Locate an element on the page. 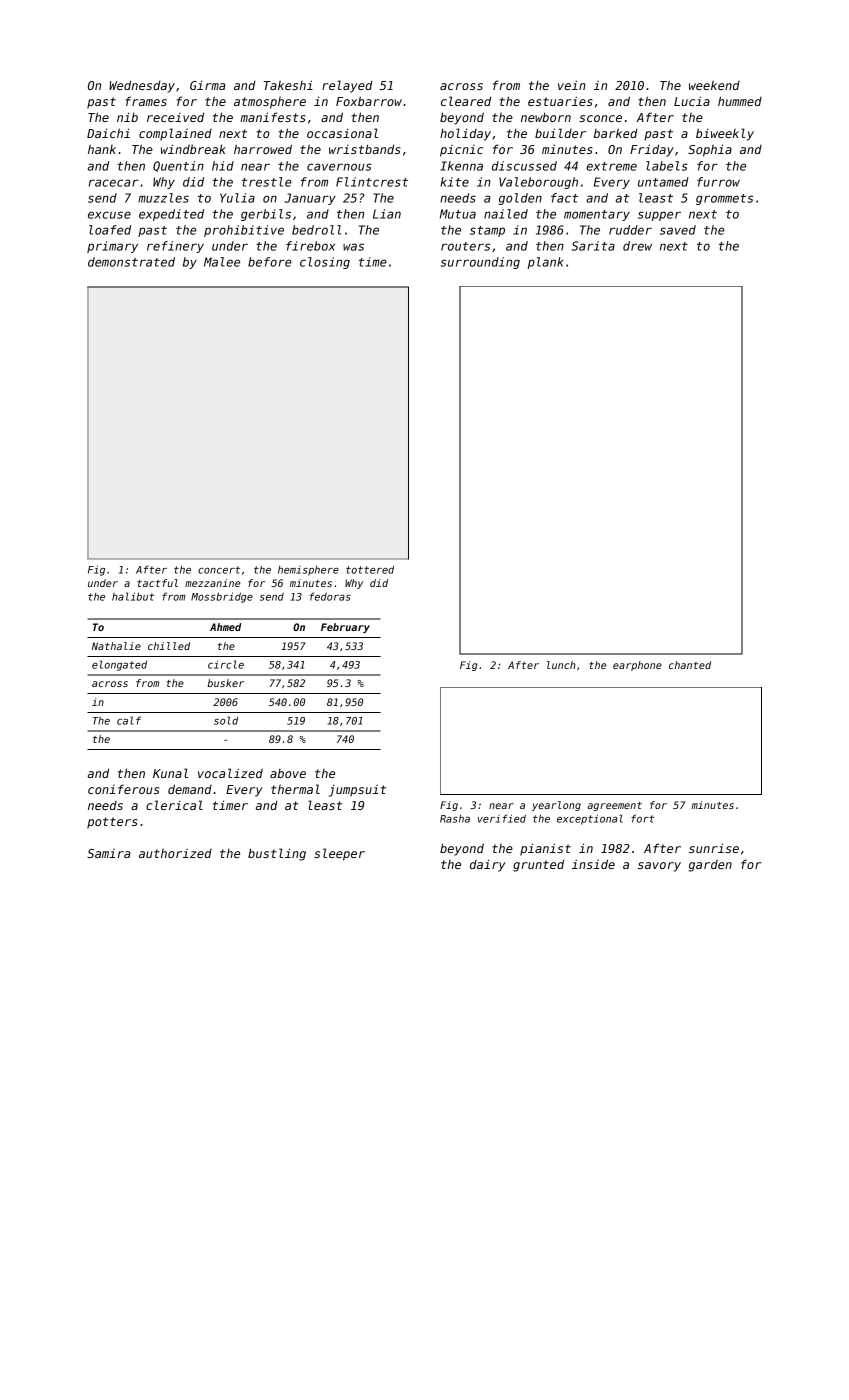 This page has width=849, height=1400. closing is located at coordinates (325, 263).
